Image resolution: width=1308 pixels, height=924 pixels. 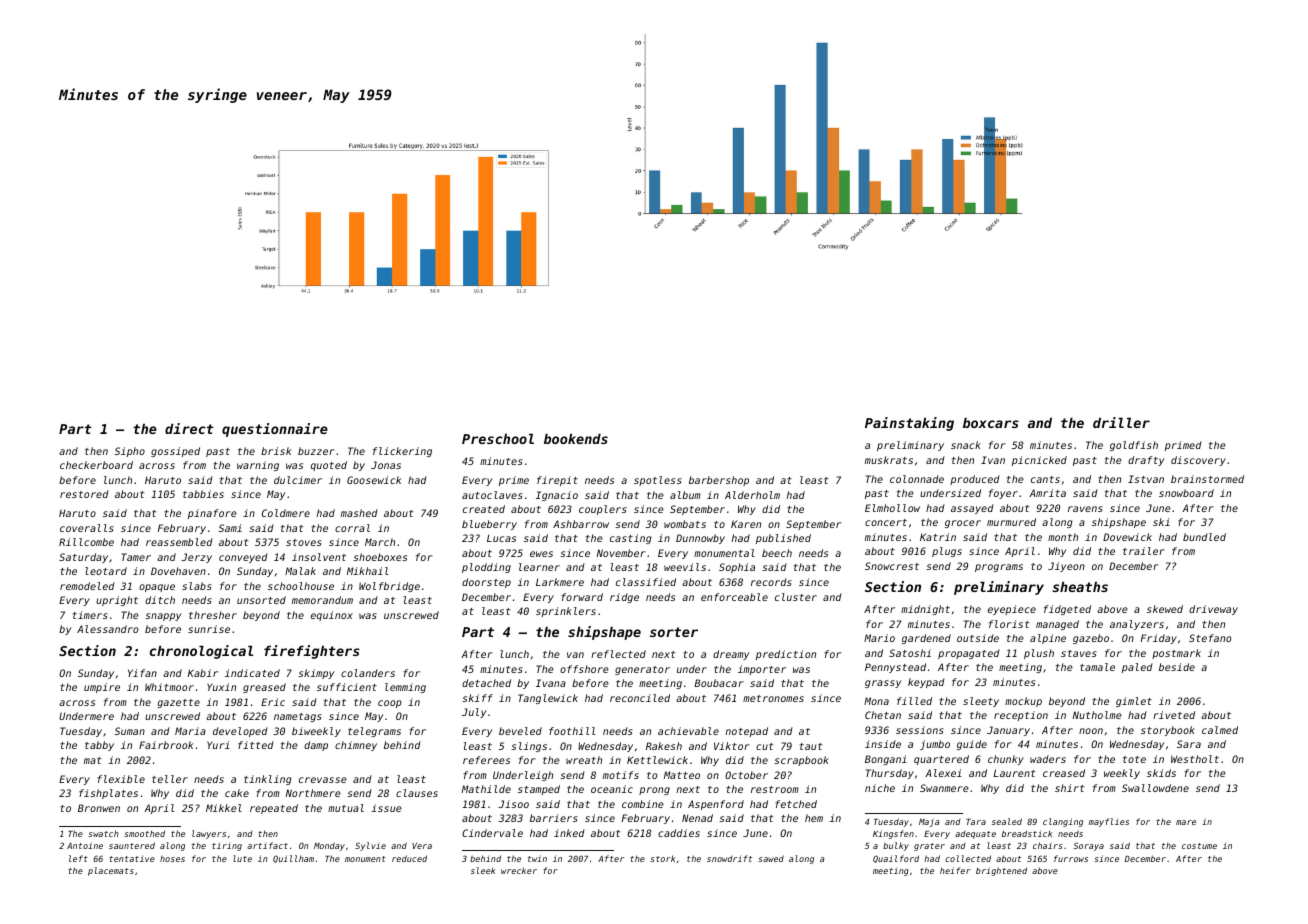 I want to click on beech, so click(x=777, y=553).
